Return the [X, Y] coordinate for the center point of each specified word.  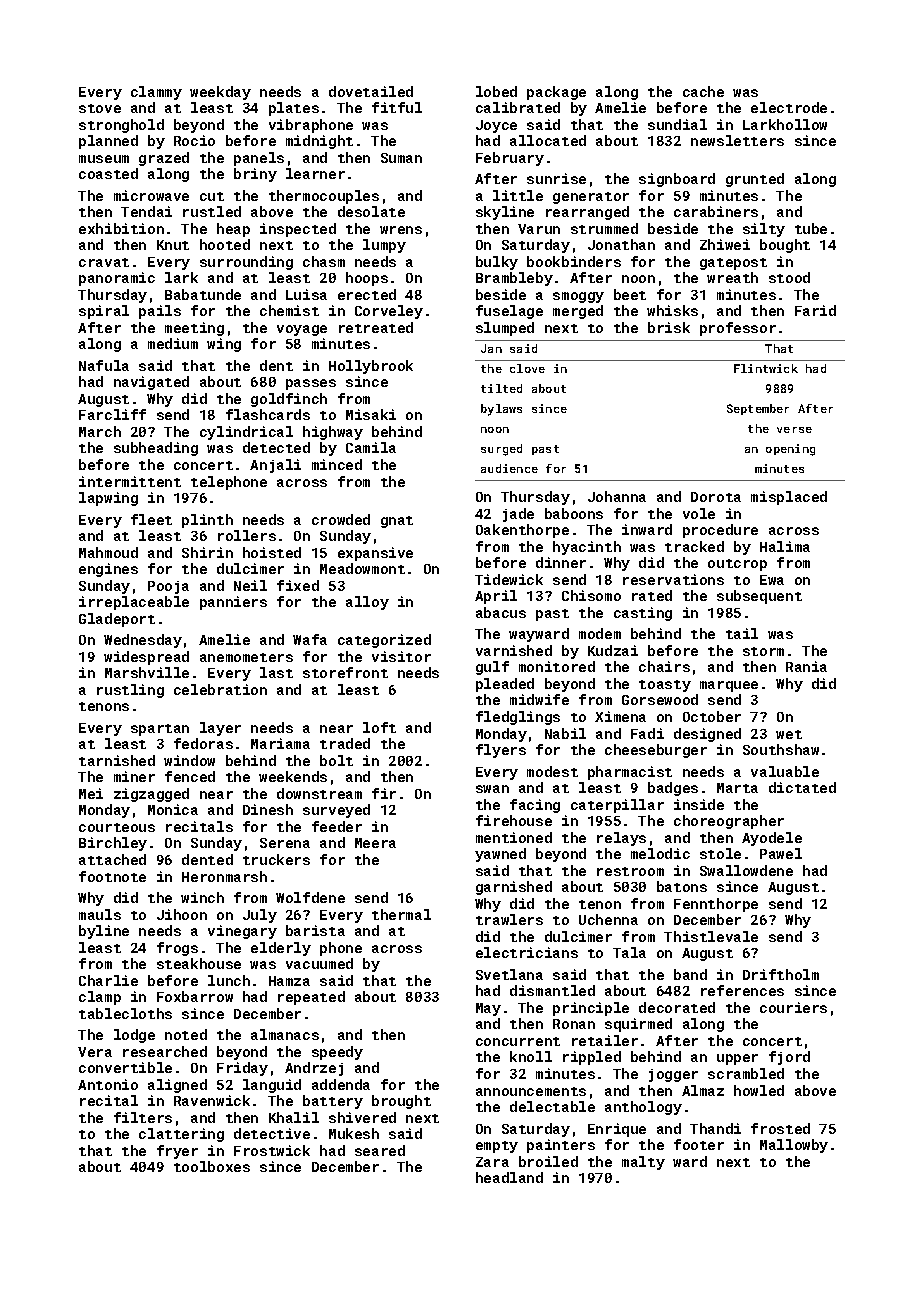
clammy [156, 93]
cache [703, 91]
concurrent [518, 1041]
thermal [401, 914]
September [758, 409]
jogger [673, 1075]
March [100, 431]
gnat [397, 522]
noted [186, 1034]
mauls [100, 914]
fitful [397, 107]
